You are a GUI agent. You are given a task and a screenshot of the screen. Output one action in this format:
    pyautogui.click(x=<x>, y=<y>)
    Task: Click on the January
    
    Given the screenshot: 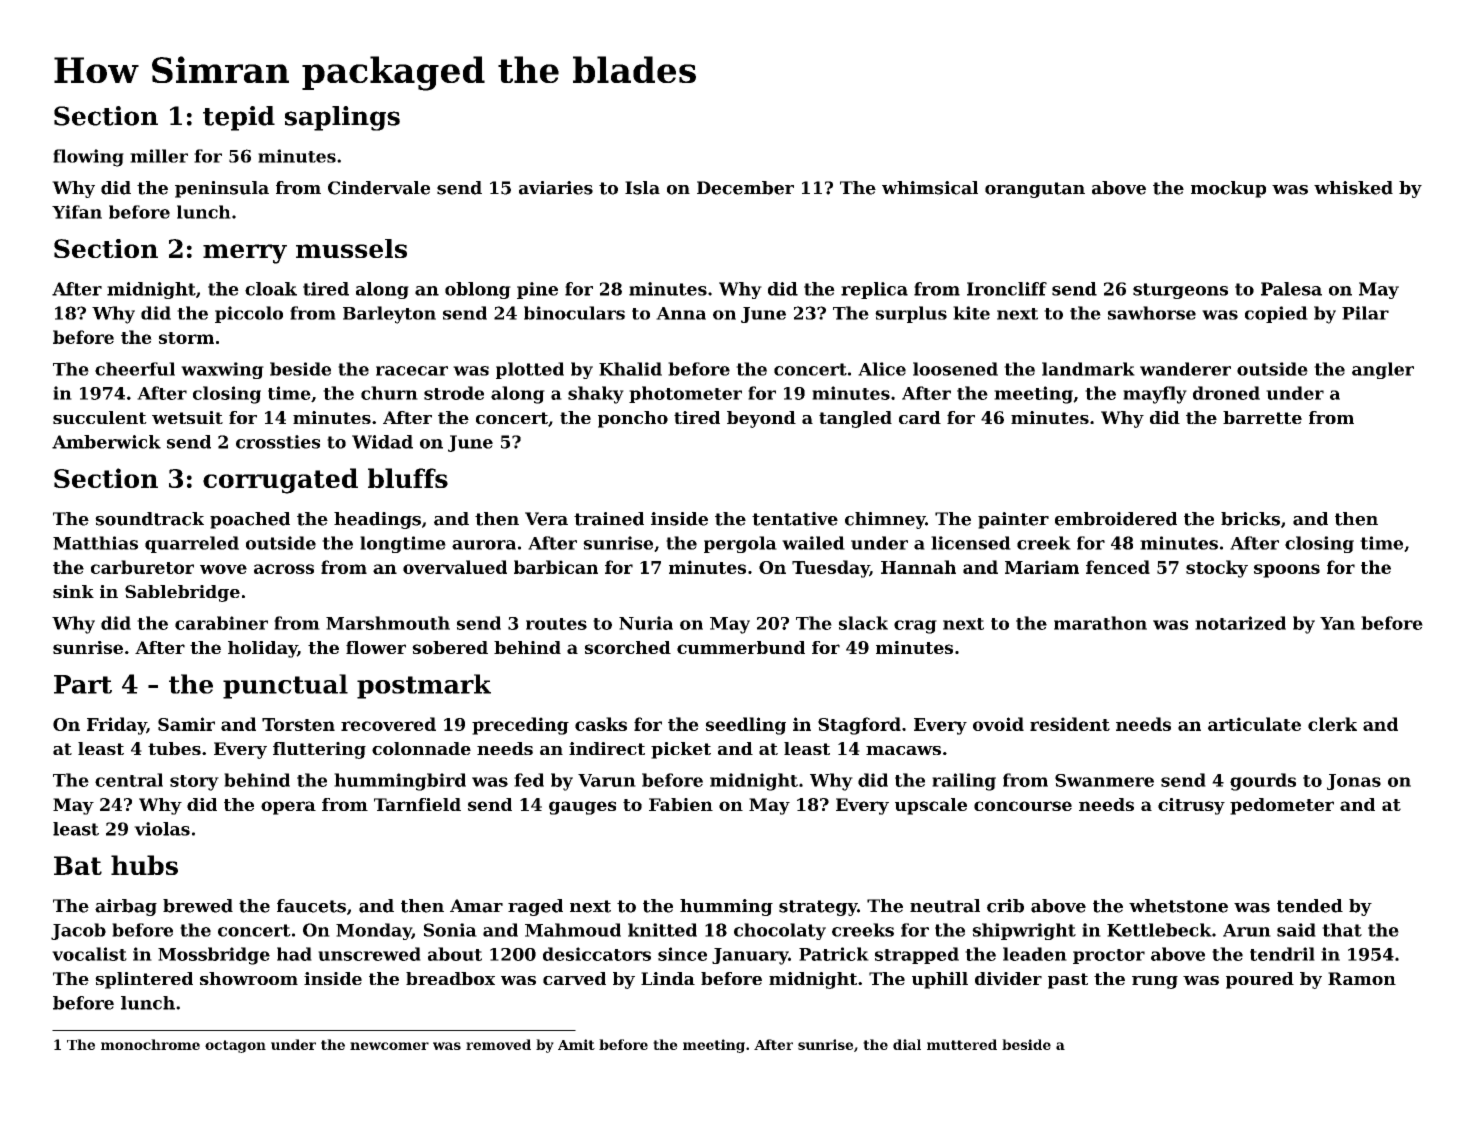 What is the action you would take?
    pyautogui.click(x=750, y=956)
